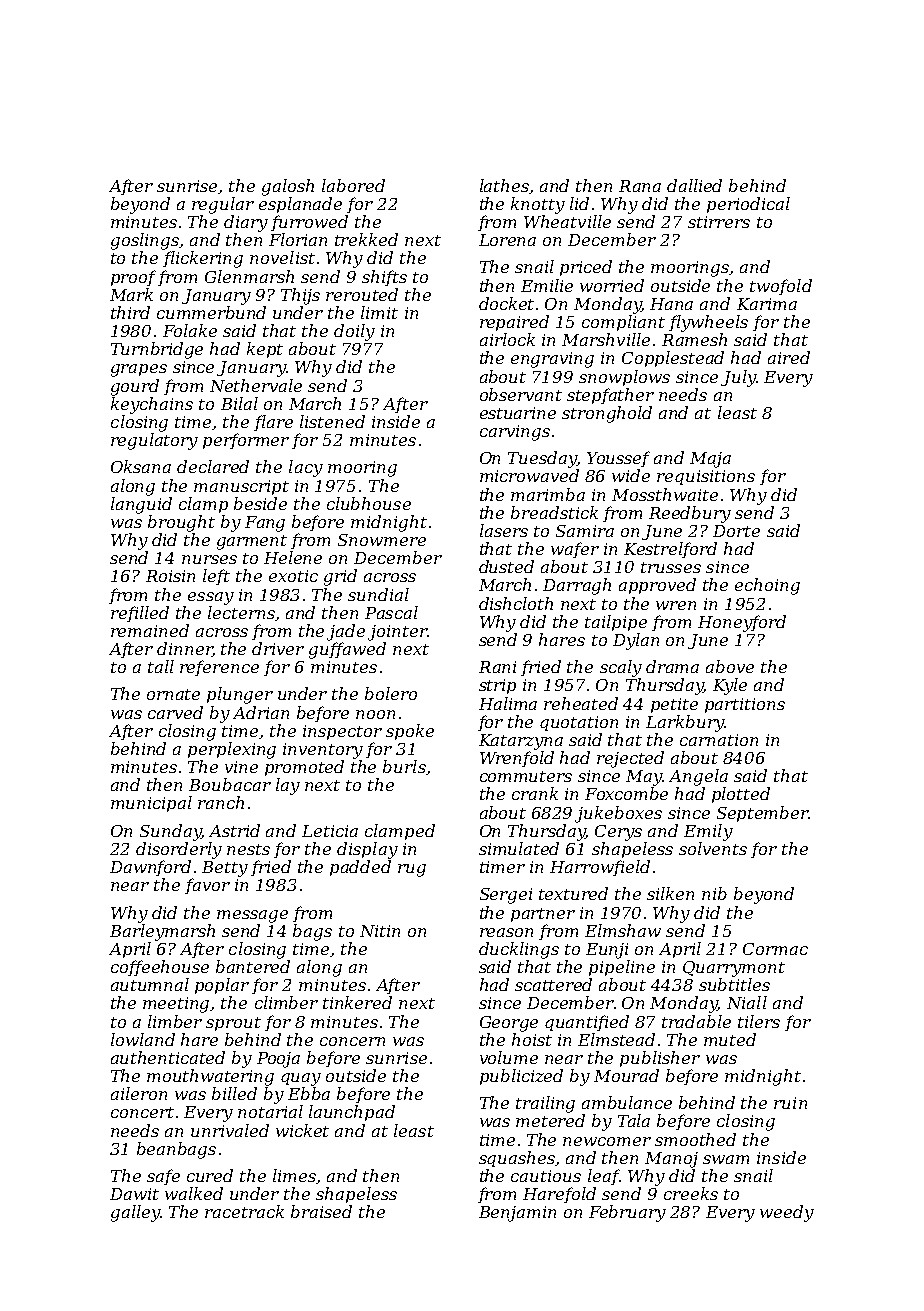 Image resolution: width=924 pixels, height=1311 pixels. Describe the element at coordinates (210, 1175) in the image. I see `cured` at that location.
